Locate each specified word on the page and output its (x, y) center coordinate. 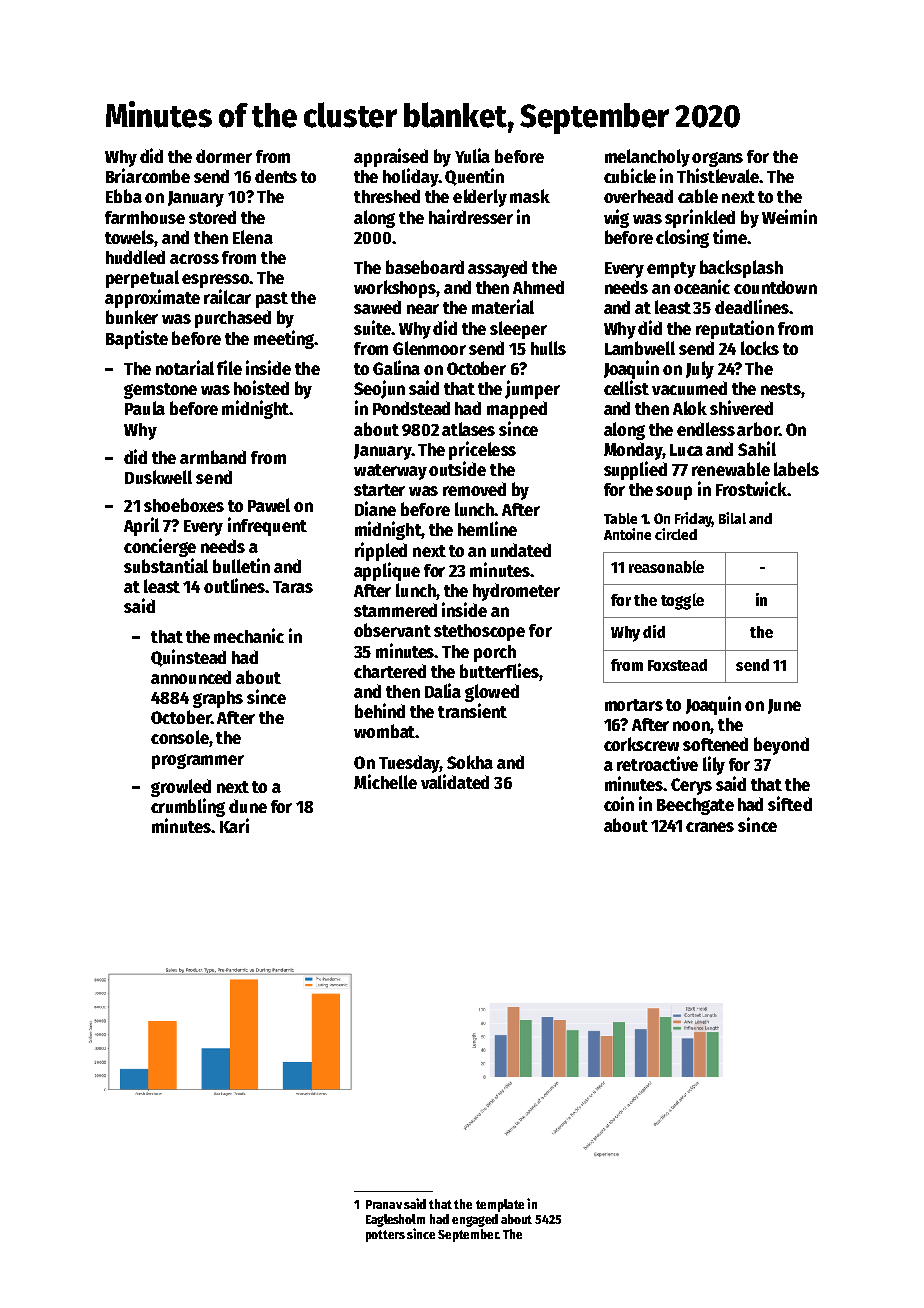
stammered (395, 610)
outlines (235, 585)
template (500, 1205)
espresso (216, 281)
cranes (710, 827)
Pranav (384, 1204)
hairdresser (471, 216)
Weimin (789, 216)
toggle (682, 601)
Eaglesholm (395, 1220)
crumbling (188, 807)
